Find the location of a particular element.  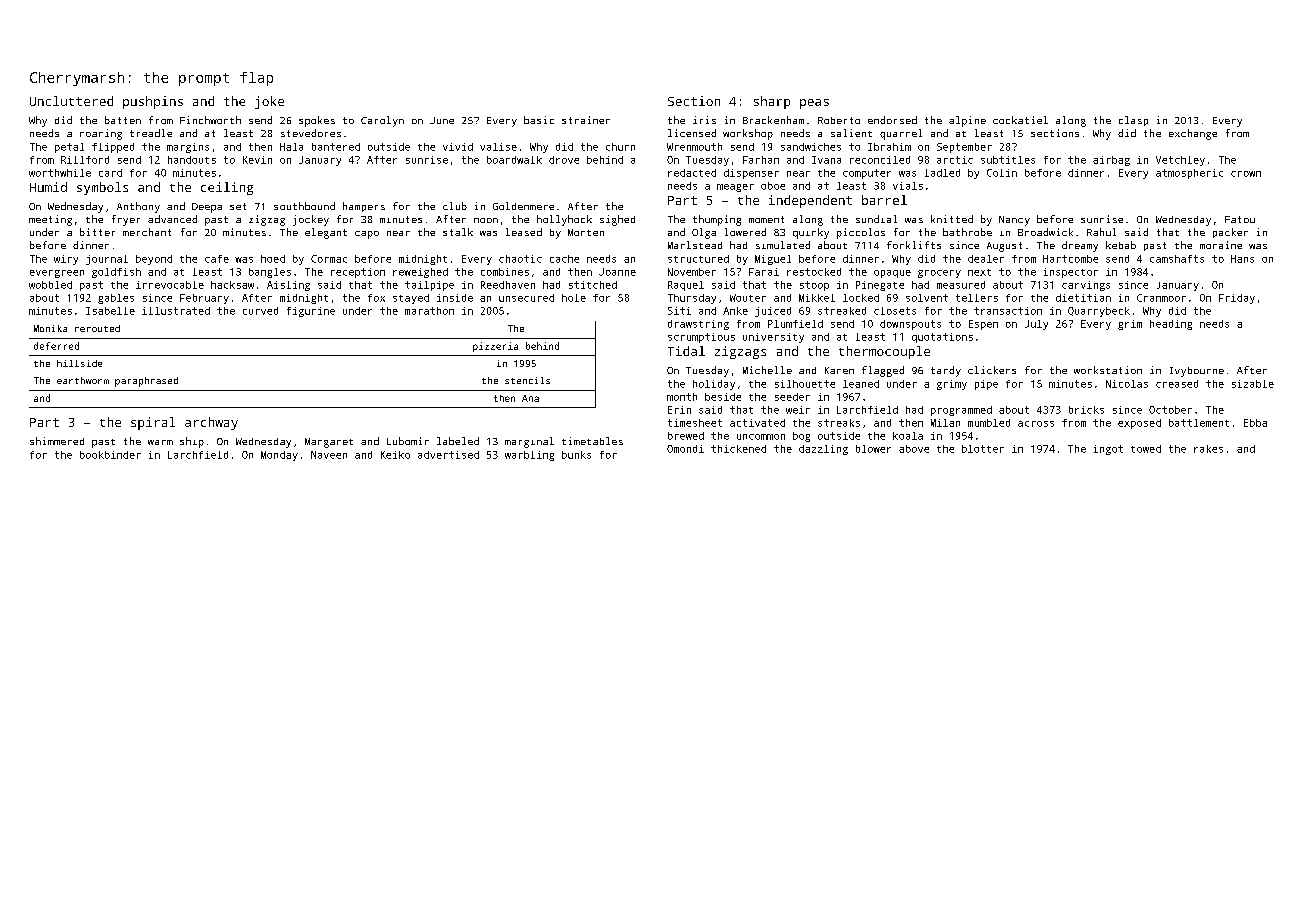

joke is located at coordinates (269, 102).
